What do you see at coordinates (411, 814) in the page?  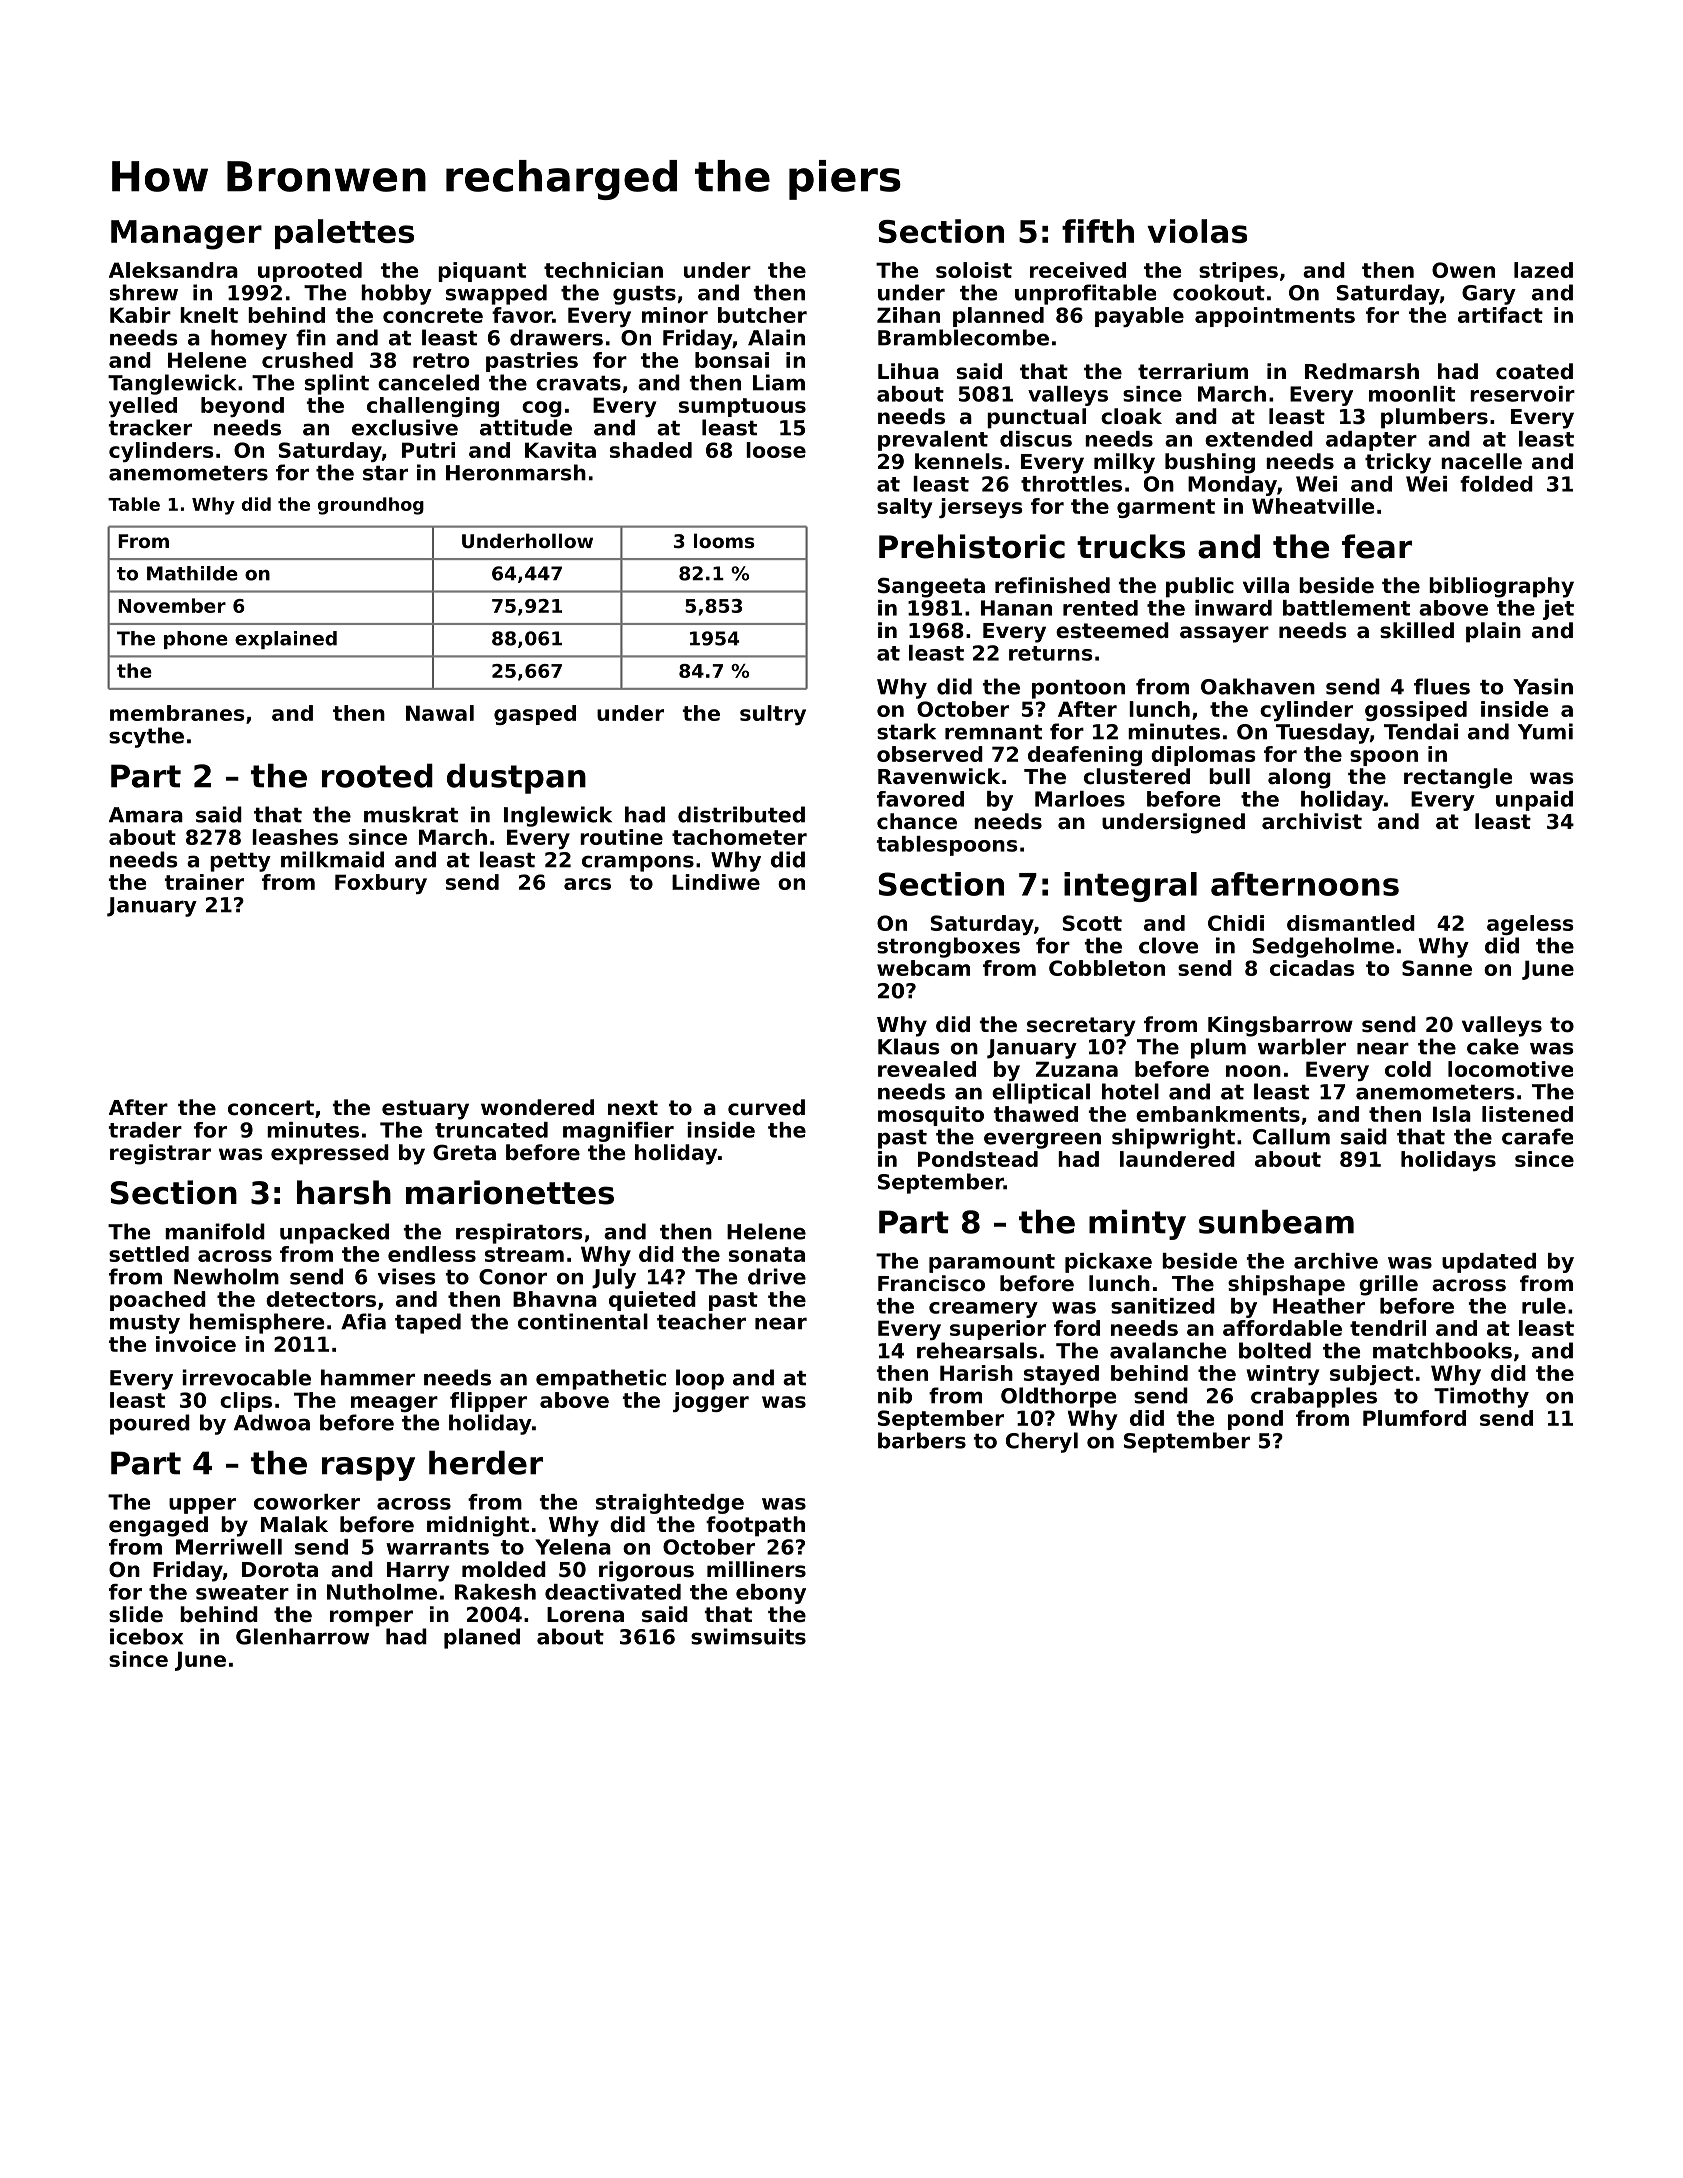 I see `muskrat` at bounding box center [411, 814].
